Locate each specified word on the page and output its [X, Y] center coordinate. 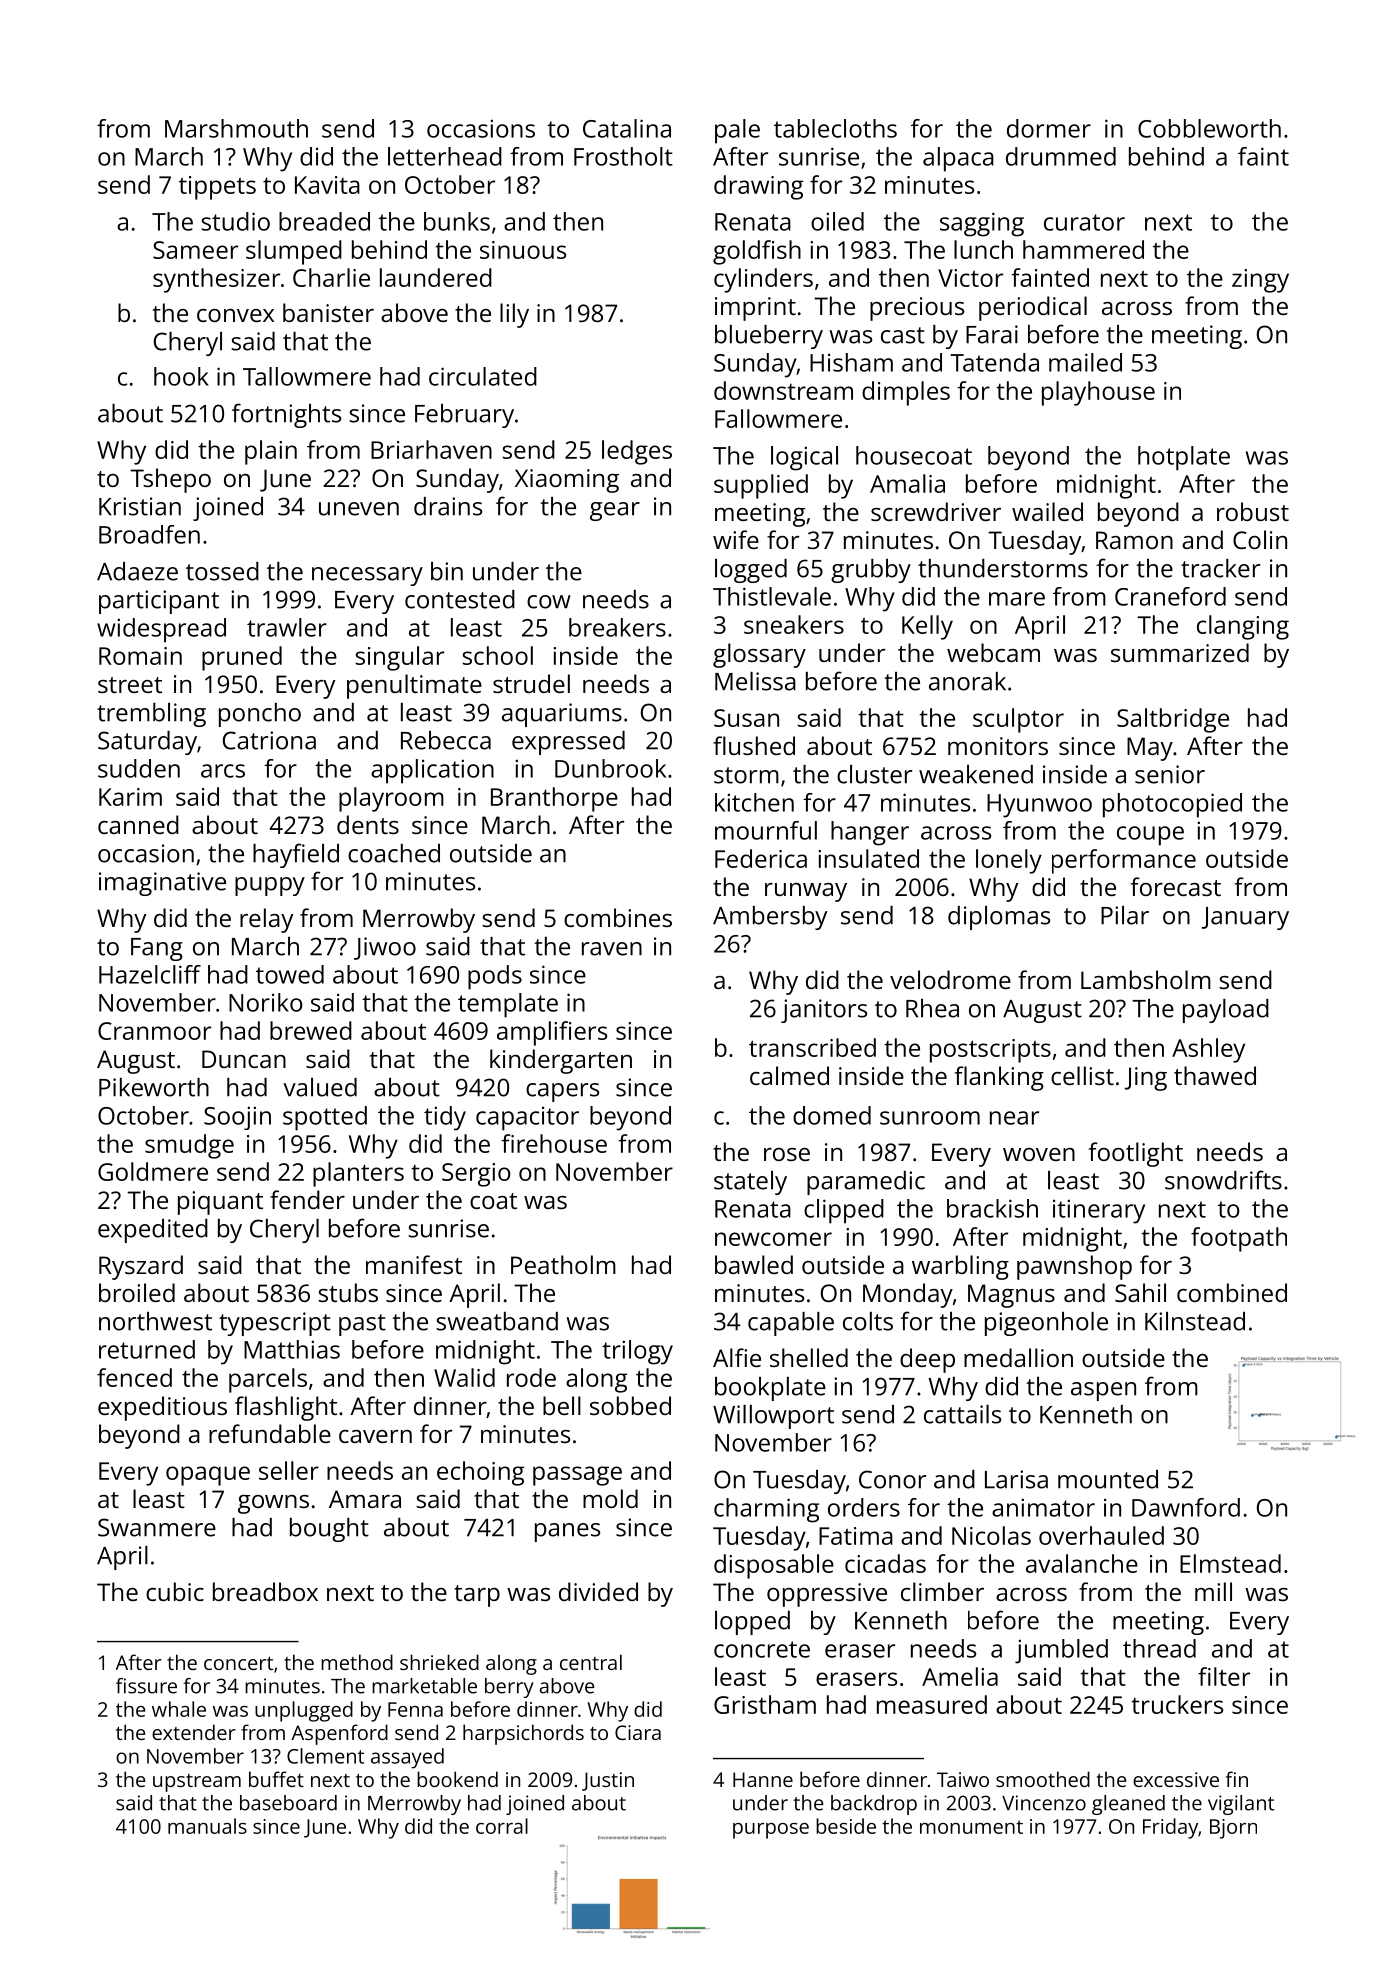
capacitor [527, 1118]
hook [181, 376]
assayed [407, 1758]
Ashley [1208, 1050]
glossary [759, 655]
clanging [1243, 627]
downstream [783, 390]
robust [1253, 511]
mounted [1108, 1479]
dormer [1049, 128]
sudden [139, 768]
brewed [311, 1030]
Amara [365, 1499]
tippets [217, 188]
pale [737, 131]
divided [598, 1591]
